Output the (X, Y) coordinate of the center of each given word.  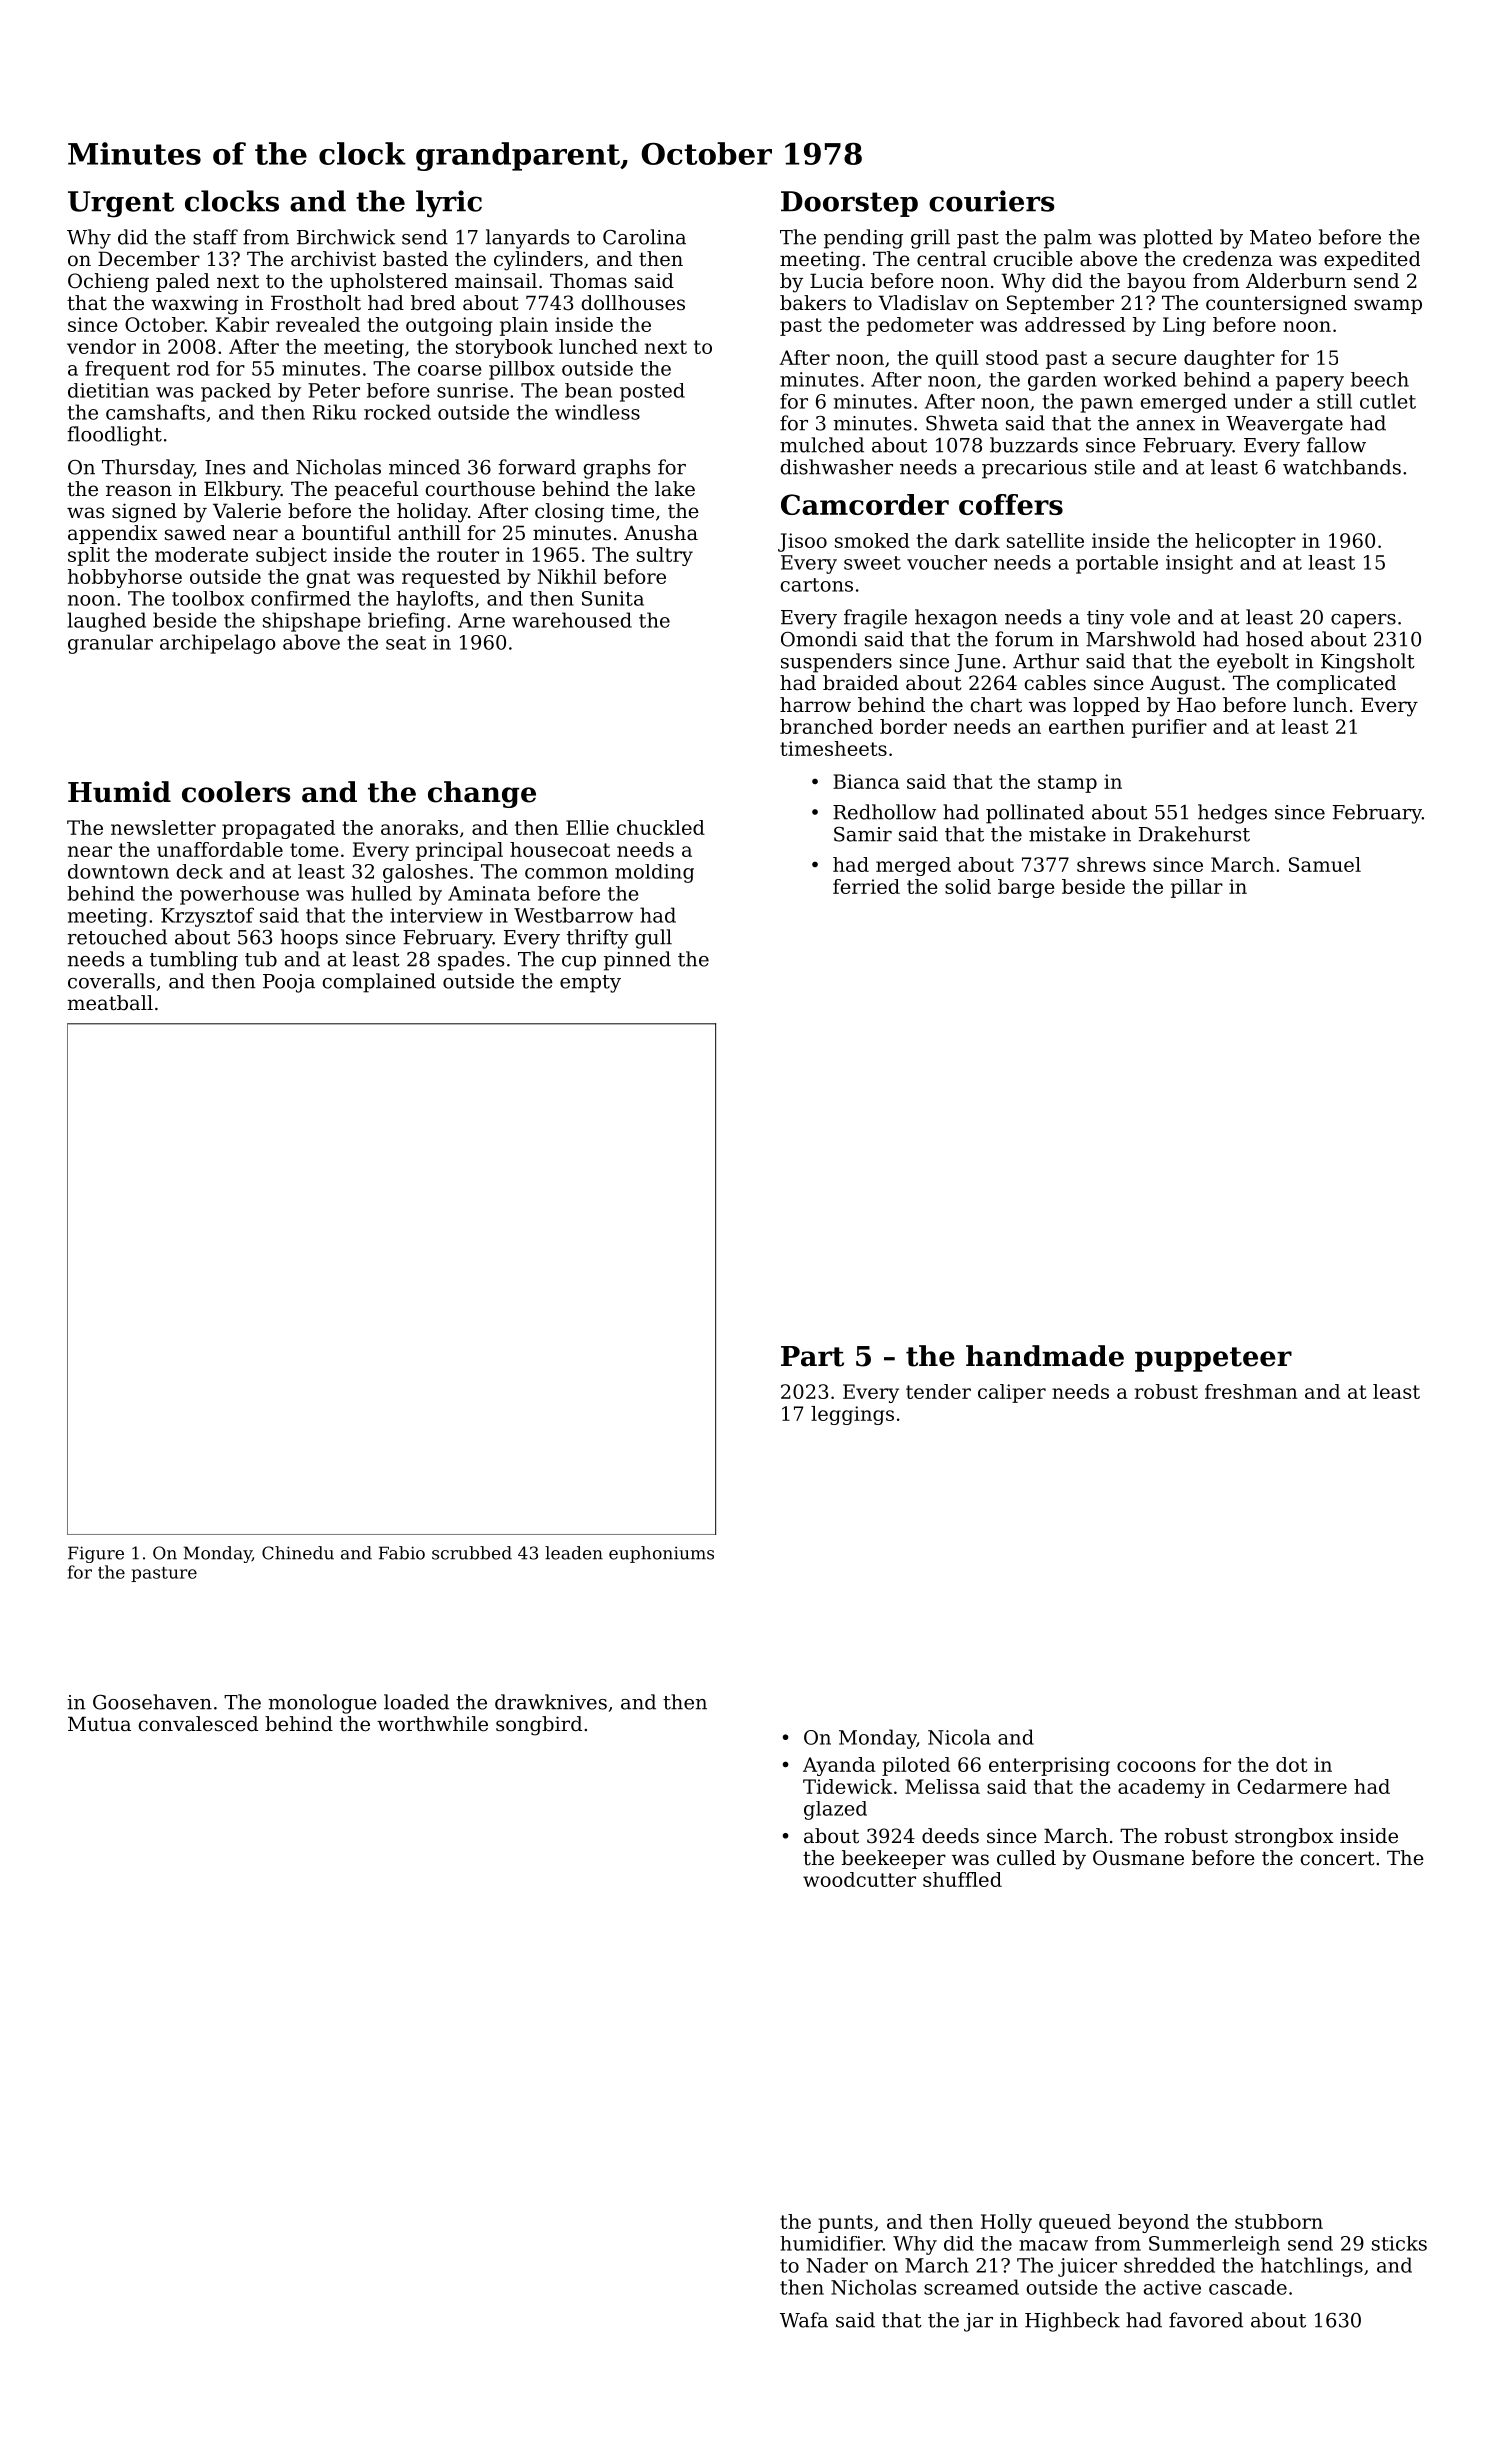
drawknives (551, 1702)
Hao (1196, 705)
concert (1337, 1858)
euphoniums (661, 1554)
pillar (1197, 888)
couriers (991, 201)
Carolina (644, 237)
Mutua (99, 1723)
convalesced (198, 1724)
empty (590, 984)
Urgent (121, 204)
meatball (110, 1003)
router (468, 555)
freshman (1251, 1391)
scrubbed (472, 1553)
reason (139, 491)
